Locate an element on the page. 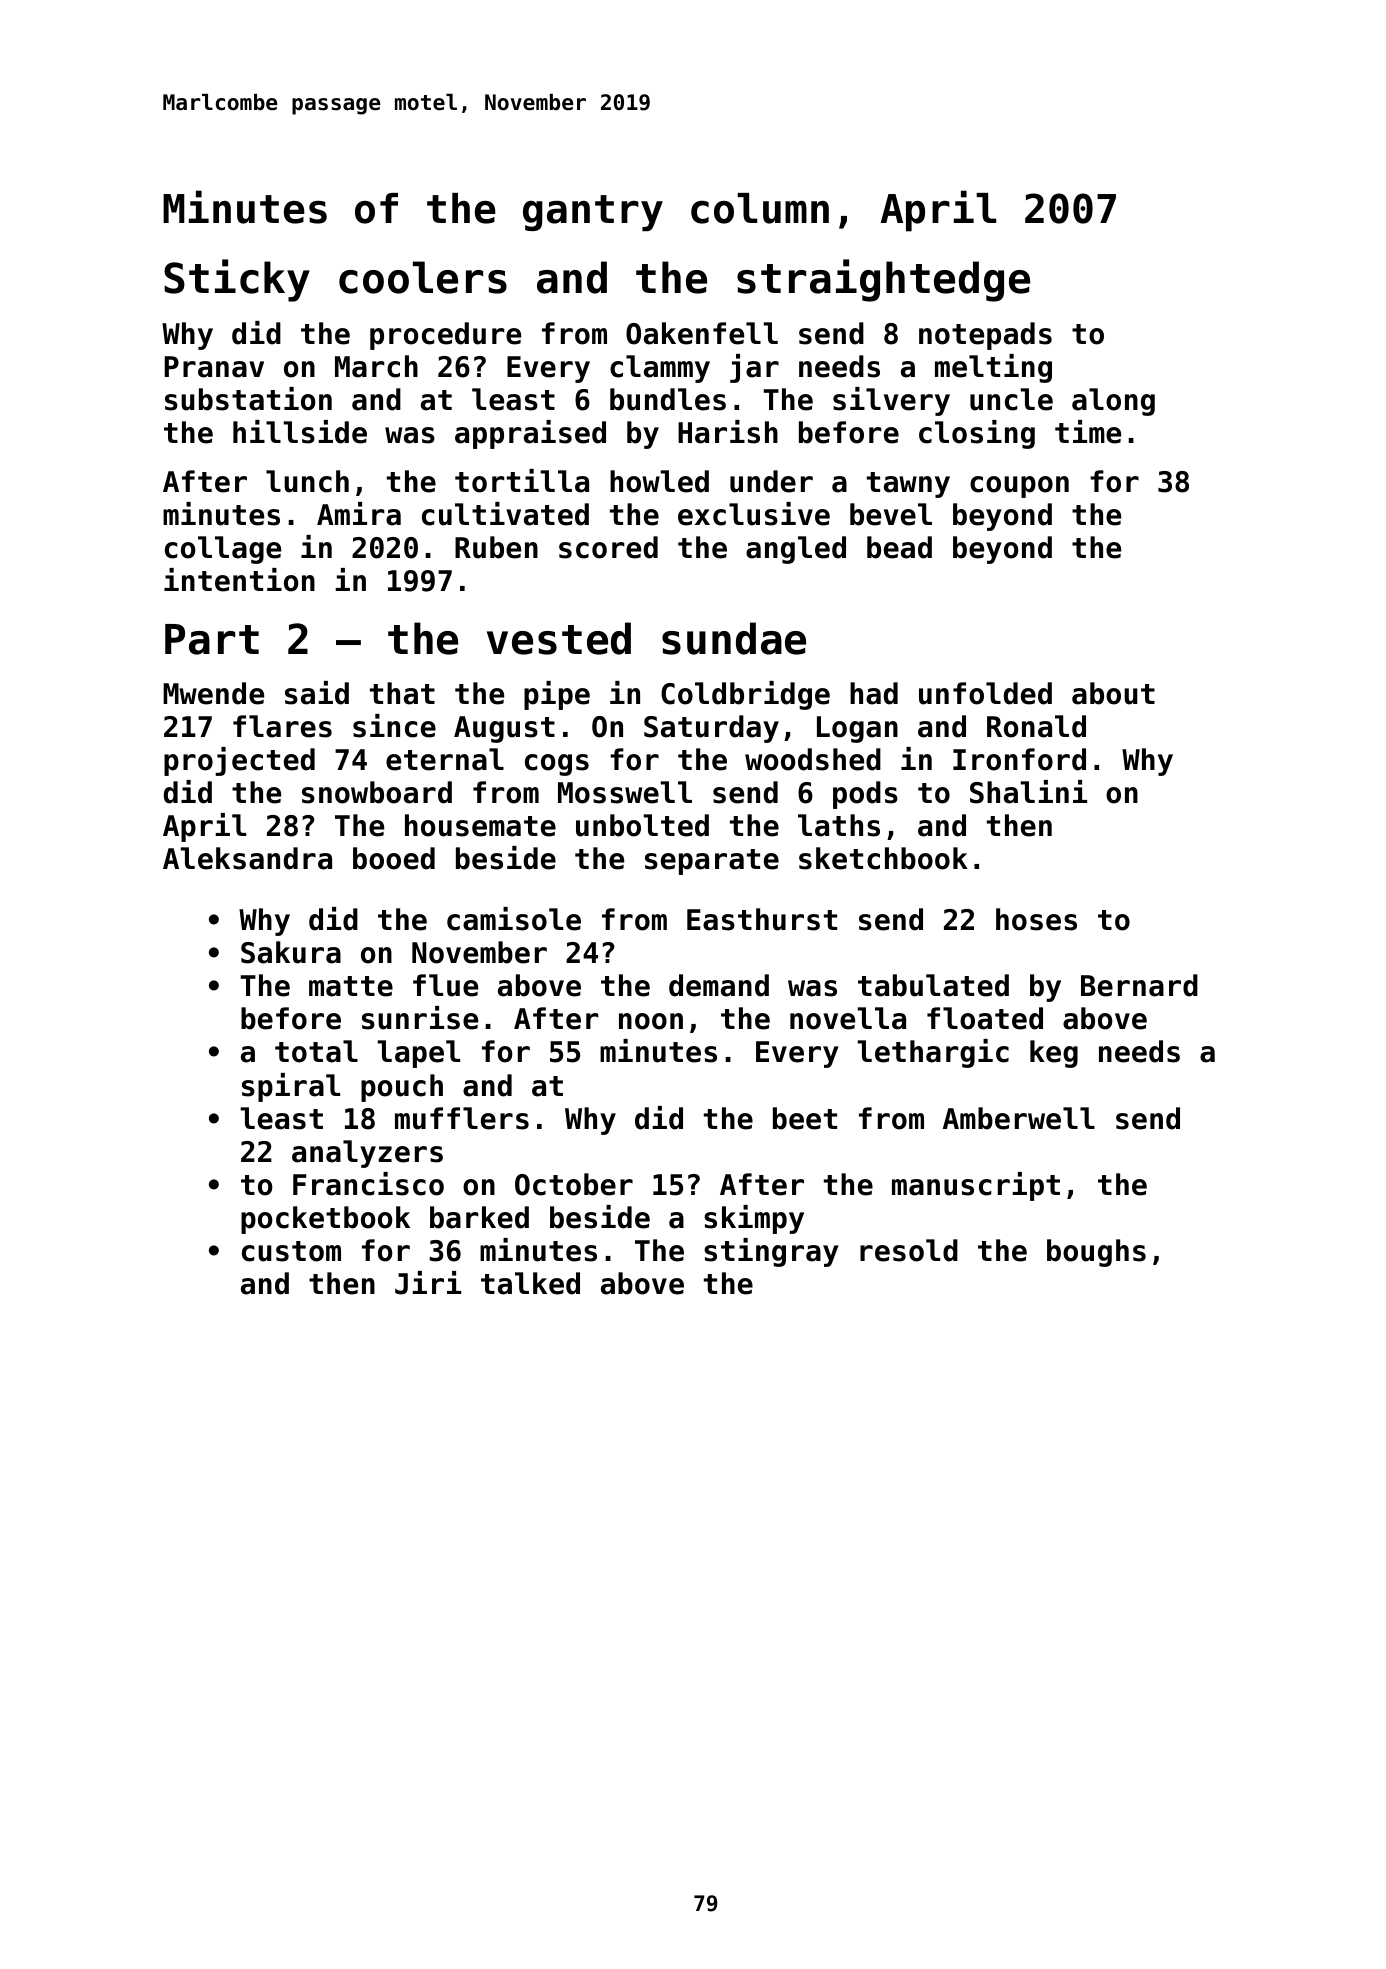 The image size is (1386, 1969). notepads is located at coordinates (985, 336).
